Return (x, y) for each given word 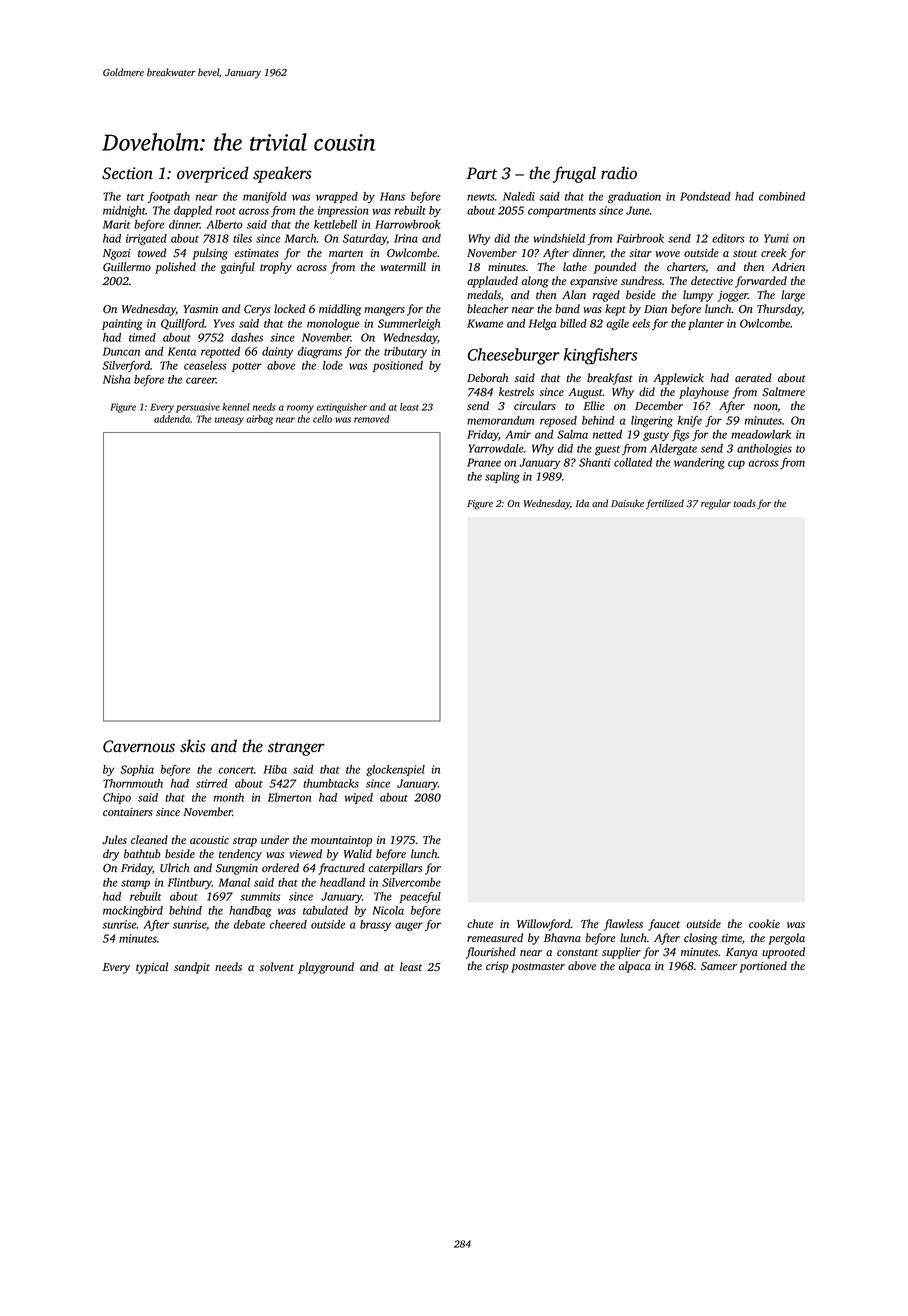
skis (193, 746)
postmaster (538, 968)
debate (249, 924)
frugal (574, 174)
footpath (169, 197)
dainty (277, 352)
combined (782, 196)
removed (372, 419)
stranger (296, 749)
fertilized (665, 504)
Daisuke (627, 503)
